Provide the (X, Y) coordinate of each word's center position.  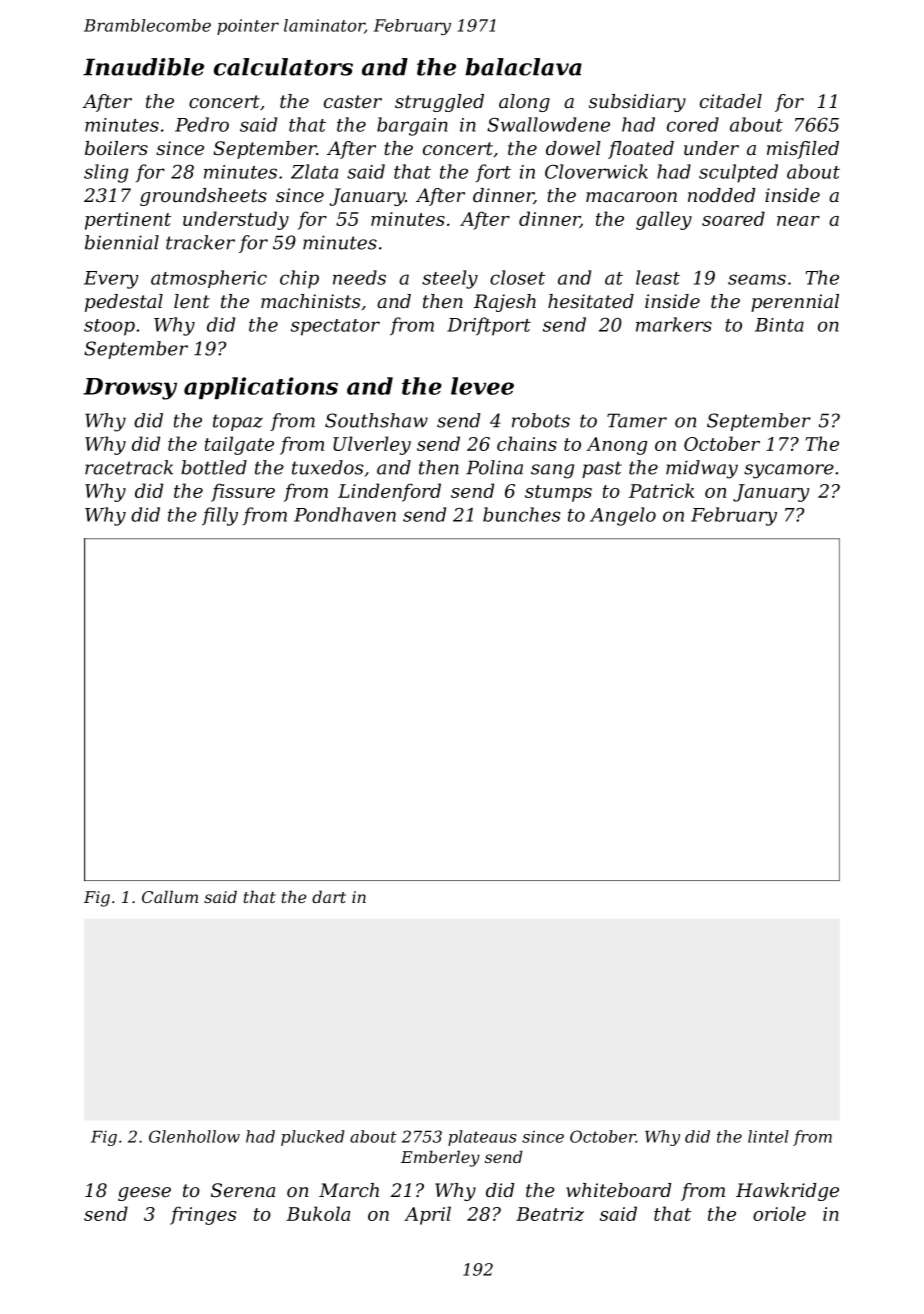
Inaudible (143, 67)
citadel (731, 101)
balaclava (523, 67)
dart (329, 896)
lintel (768, 1136)
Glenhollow (194, 1136)
